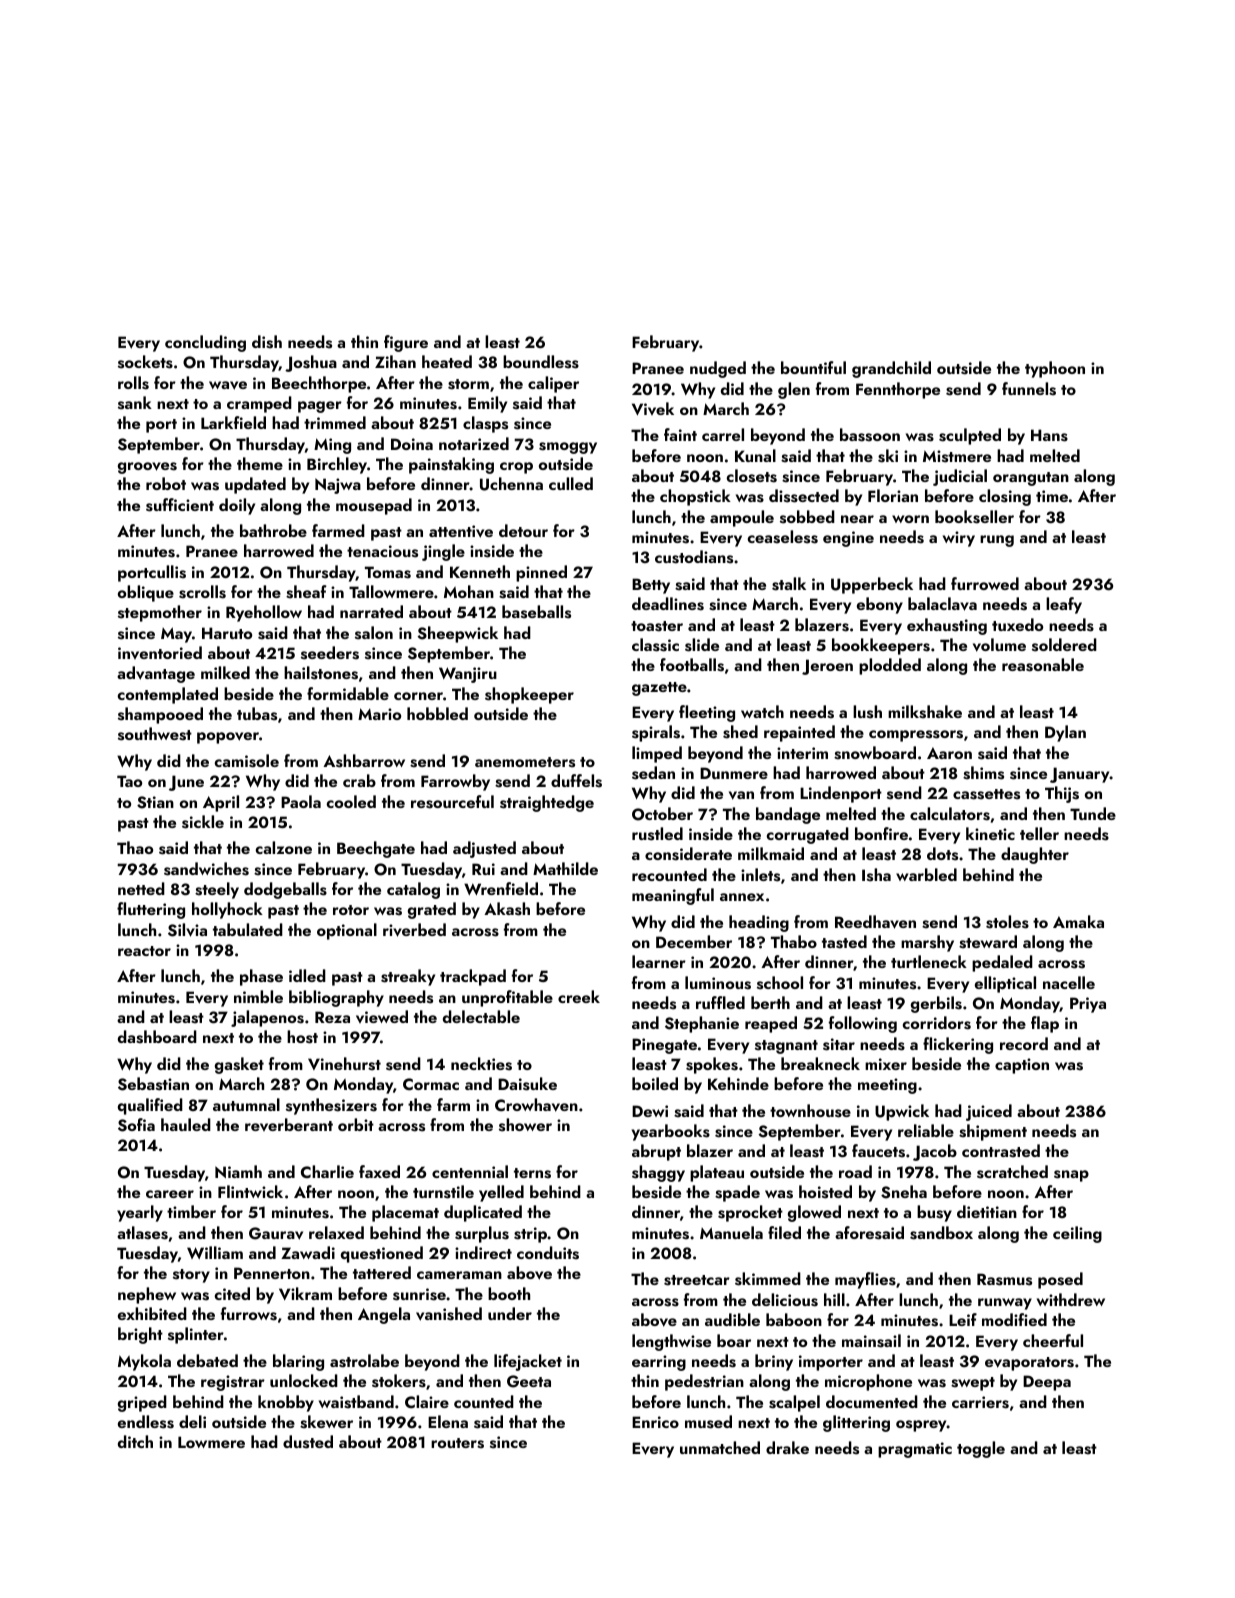 The image size is (1235, 1598). What do you see at coordinates (205, 343) in the page?
I see `concluding` at bounding box center [205, 343].
